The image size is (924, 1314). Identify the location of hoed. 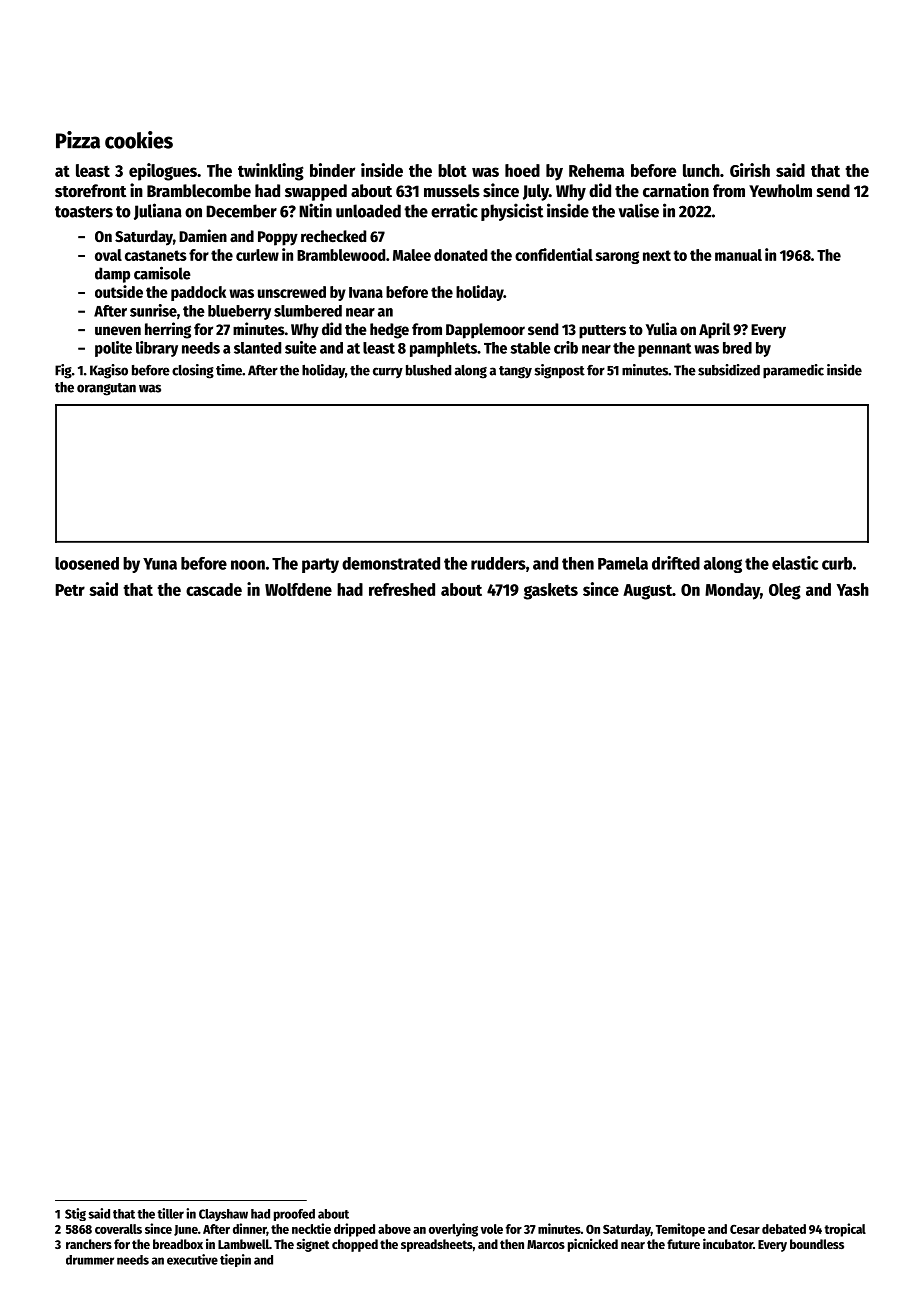
(522, 170).
